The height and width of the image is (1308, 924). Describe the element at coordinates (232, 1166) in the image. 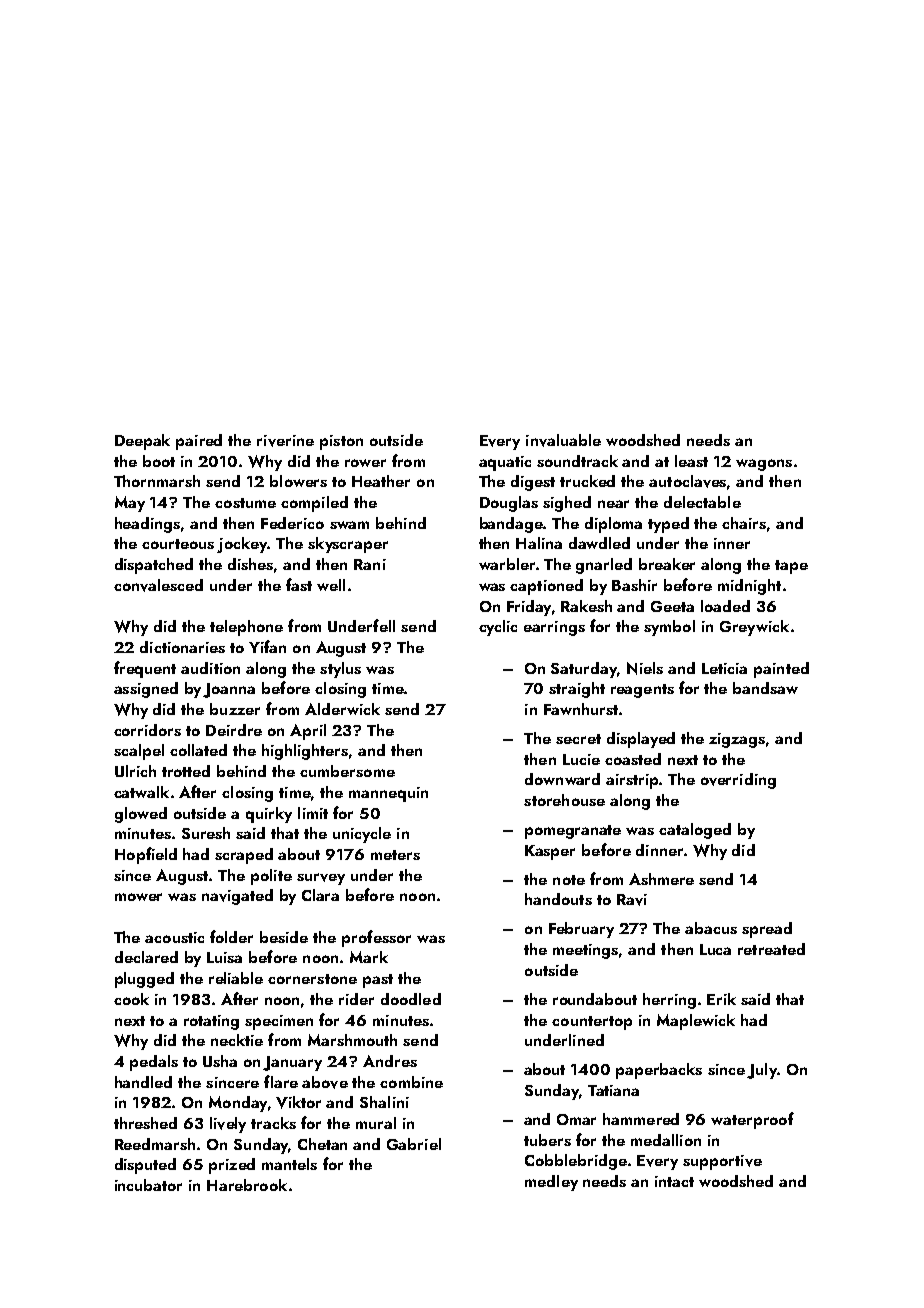

I see `prized` at that location.
